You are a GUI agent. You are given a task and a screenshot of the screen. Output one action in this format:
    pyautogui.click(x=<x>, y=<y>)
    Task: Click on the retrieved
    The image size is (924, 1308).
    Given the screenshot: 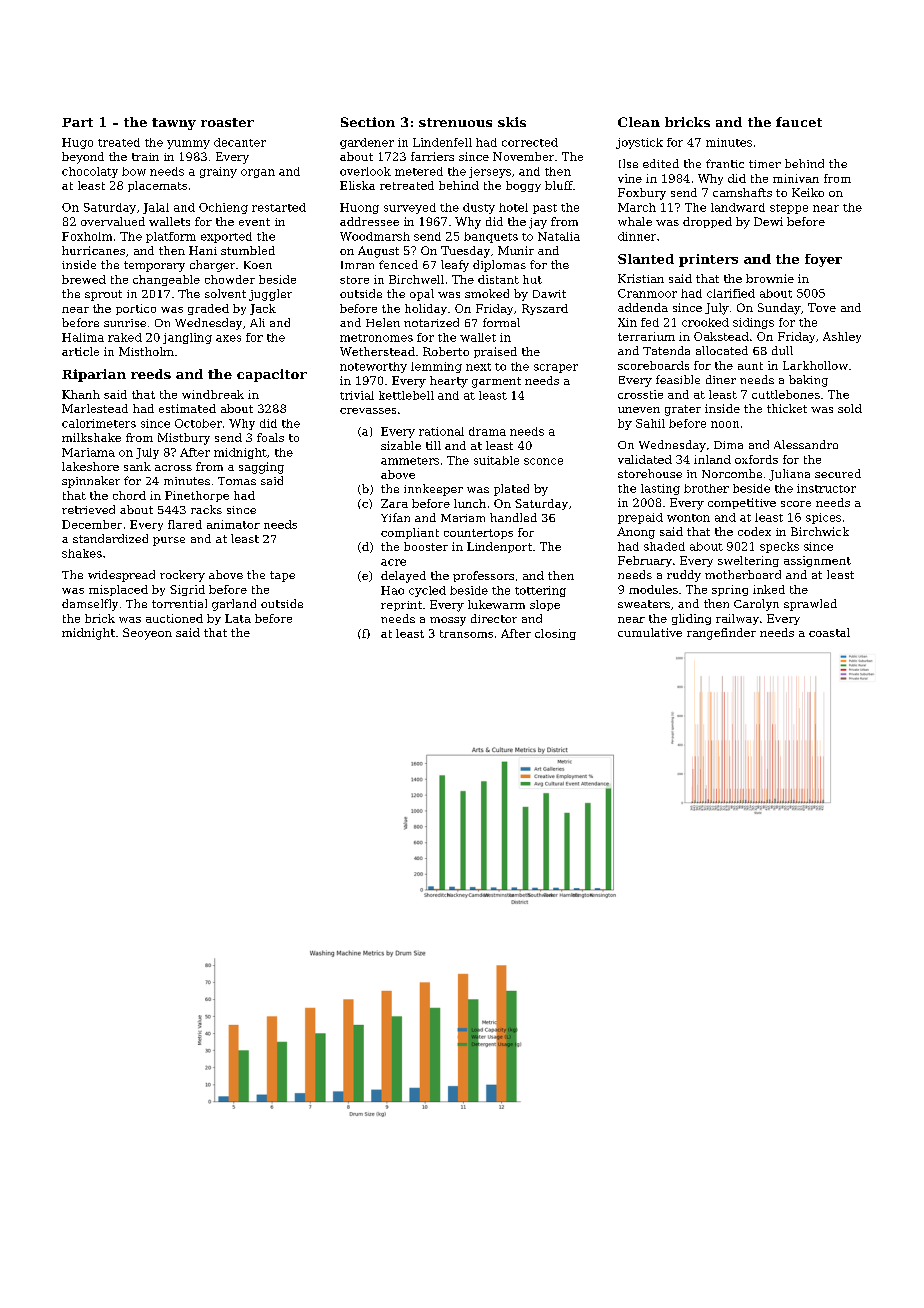 What is the action you would take?
    pyautogui.click(x=88, y=509)
